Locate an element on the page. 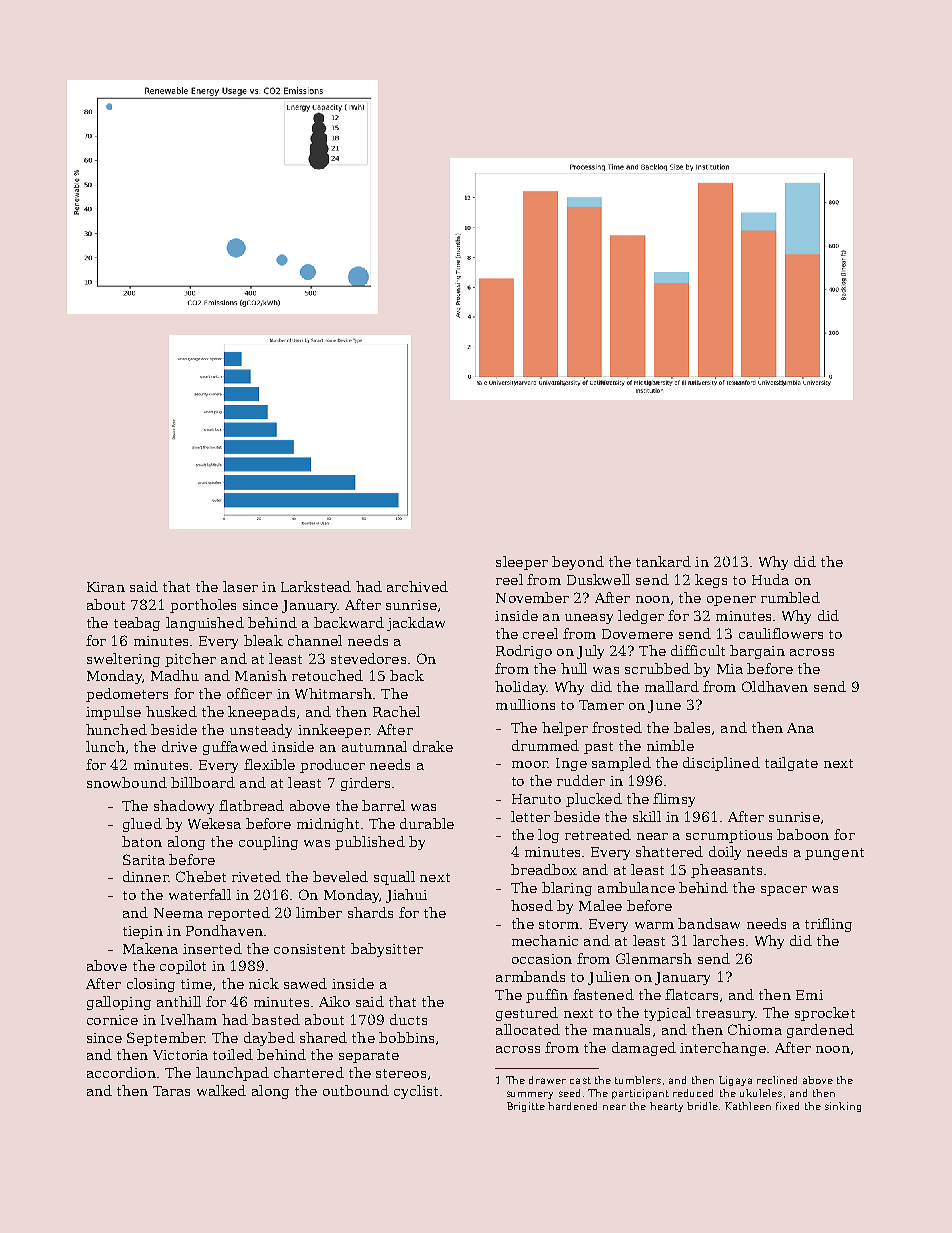 The image size is (952, 1233). portholes is located at coordinates (203, 606).
